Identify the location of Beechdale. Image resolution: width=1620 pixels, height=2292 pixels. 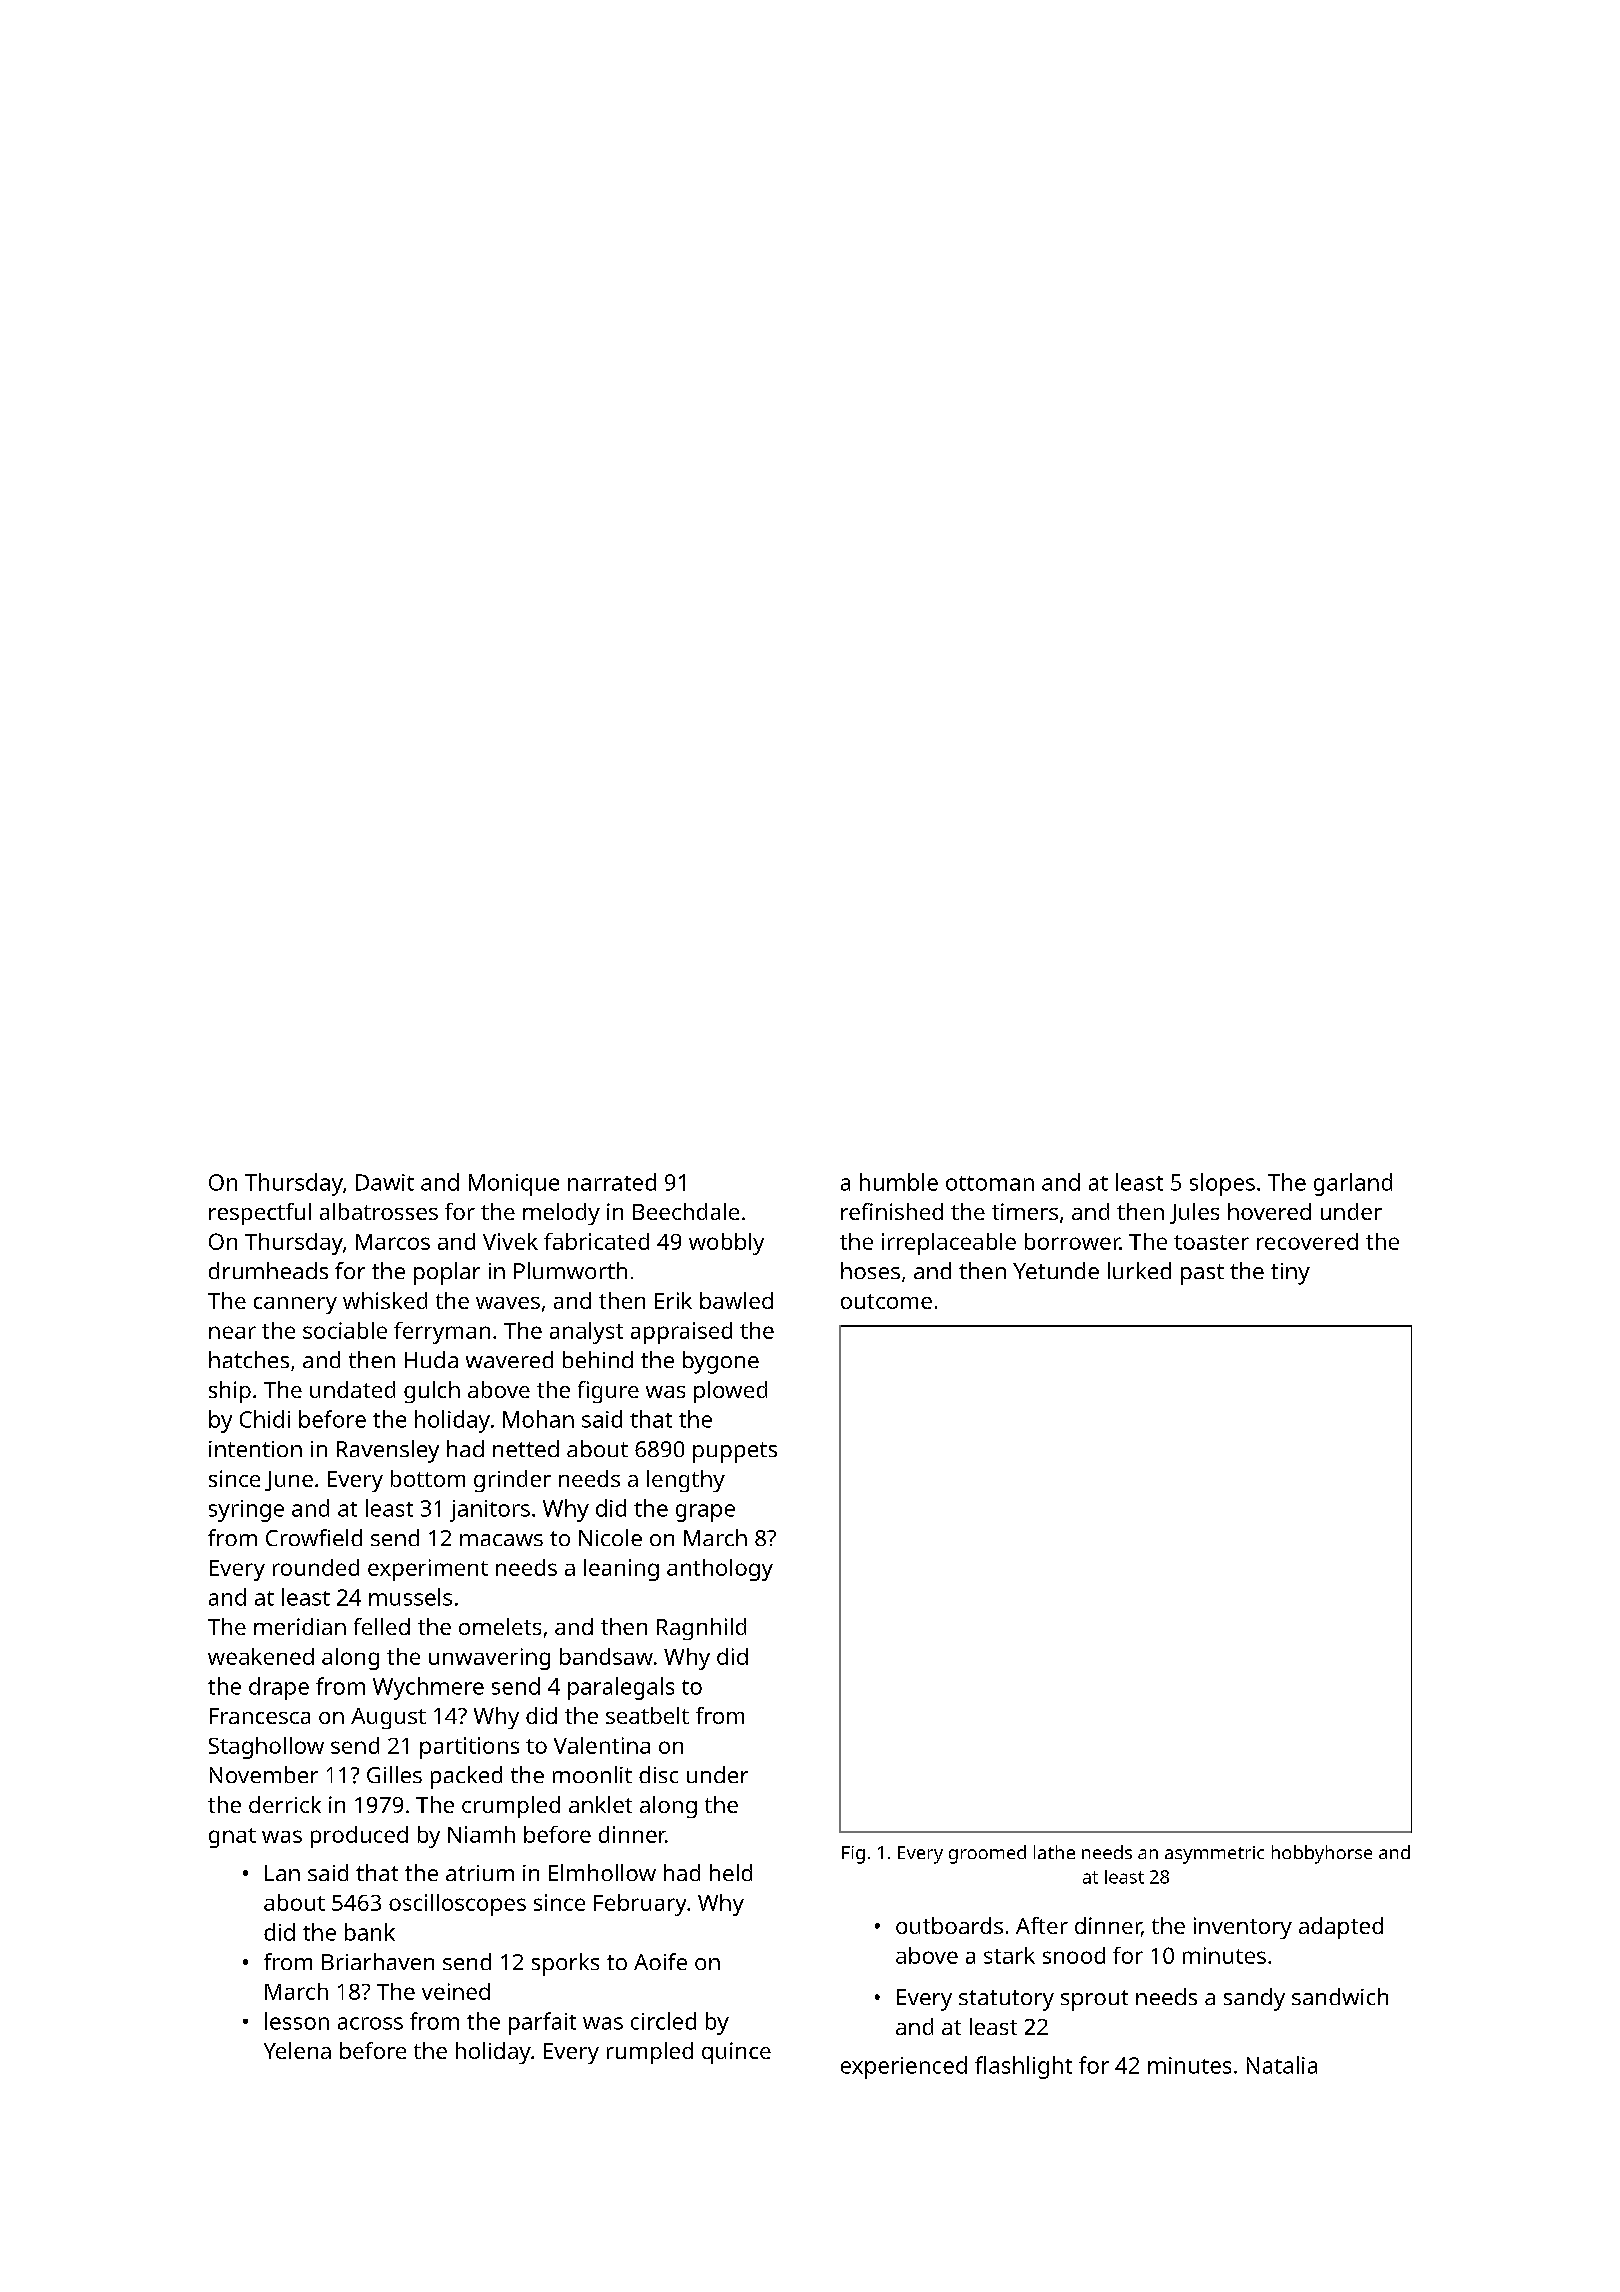
(686, 1211).
